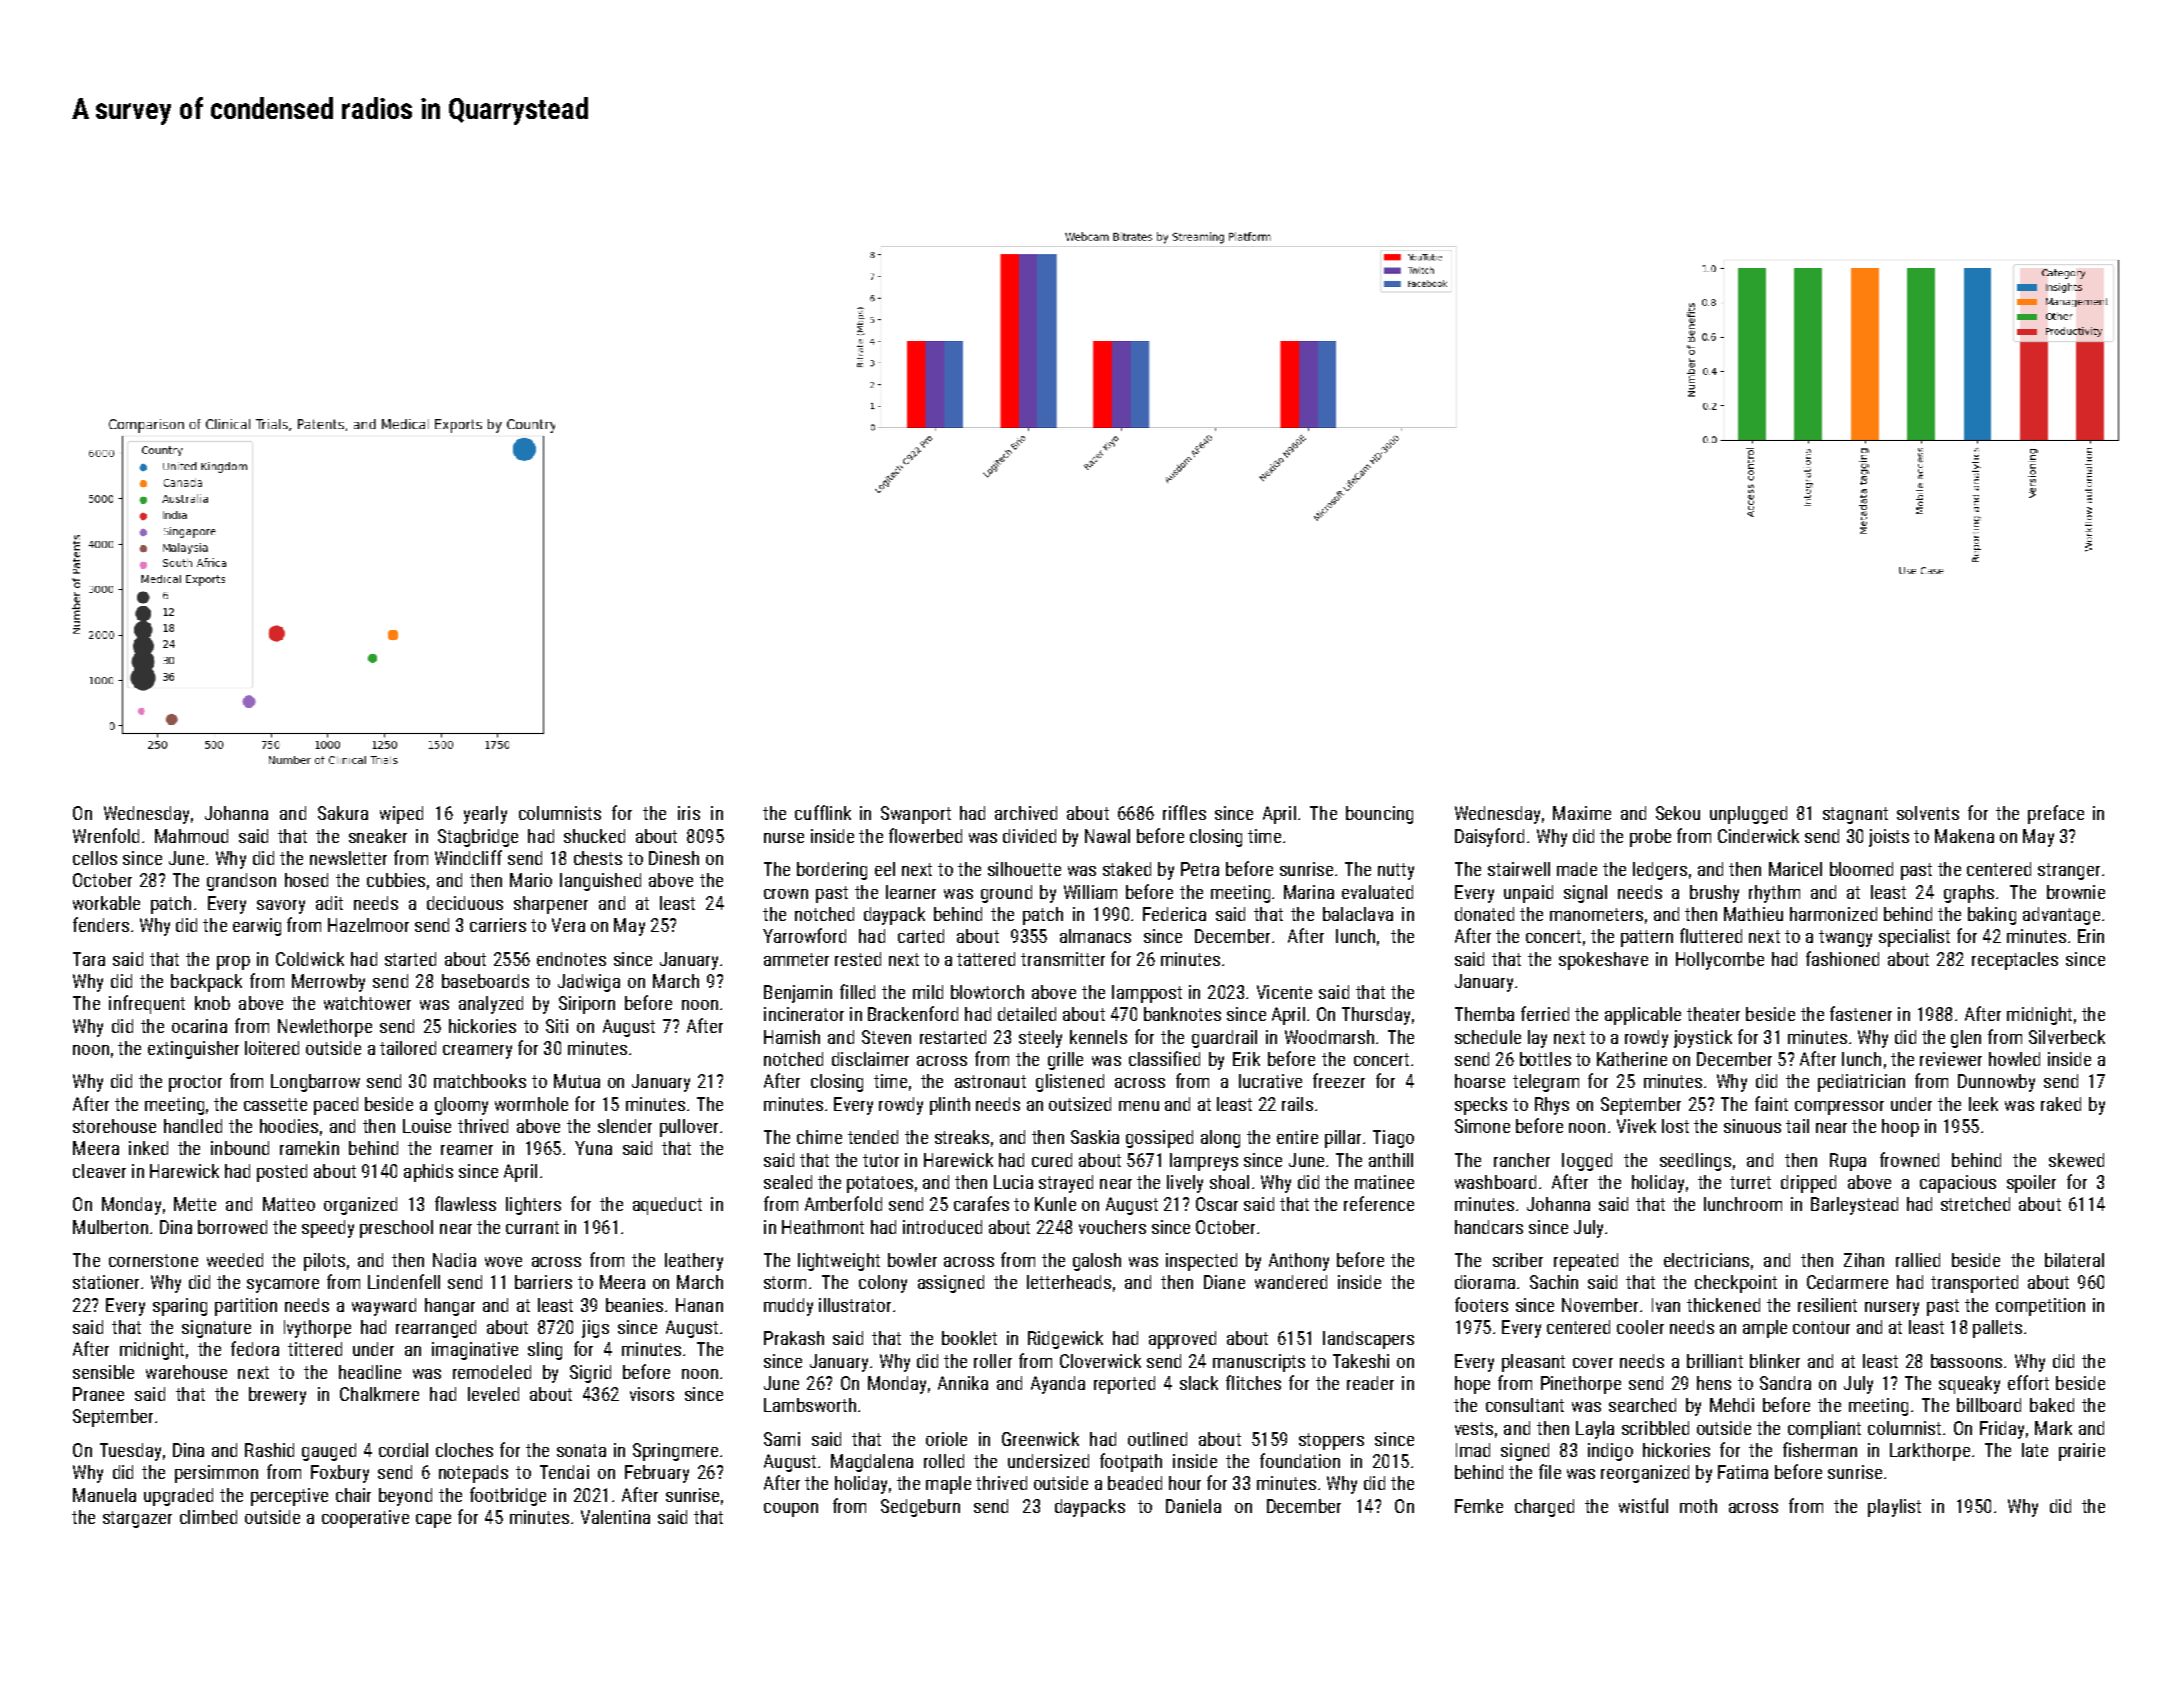 Image resolution: width=2178 pixels, height=1683 pixels. I want to click on Mark, so click(2053, 1428).
